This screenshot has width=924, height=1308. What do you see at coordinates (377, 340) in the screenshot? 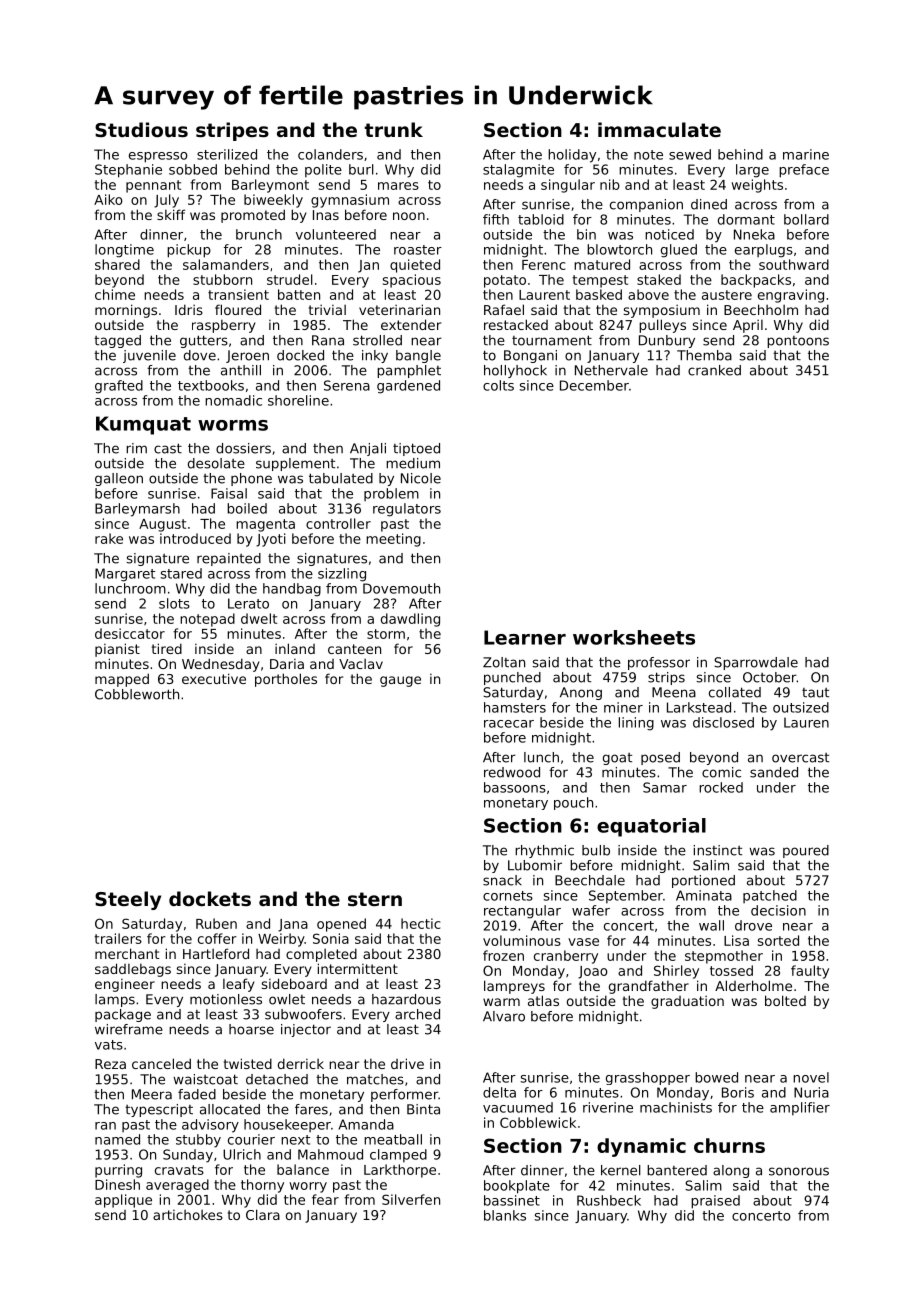
I see `strolled` at bounding box center [377, 340].
